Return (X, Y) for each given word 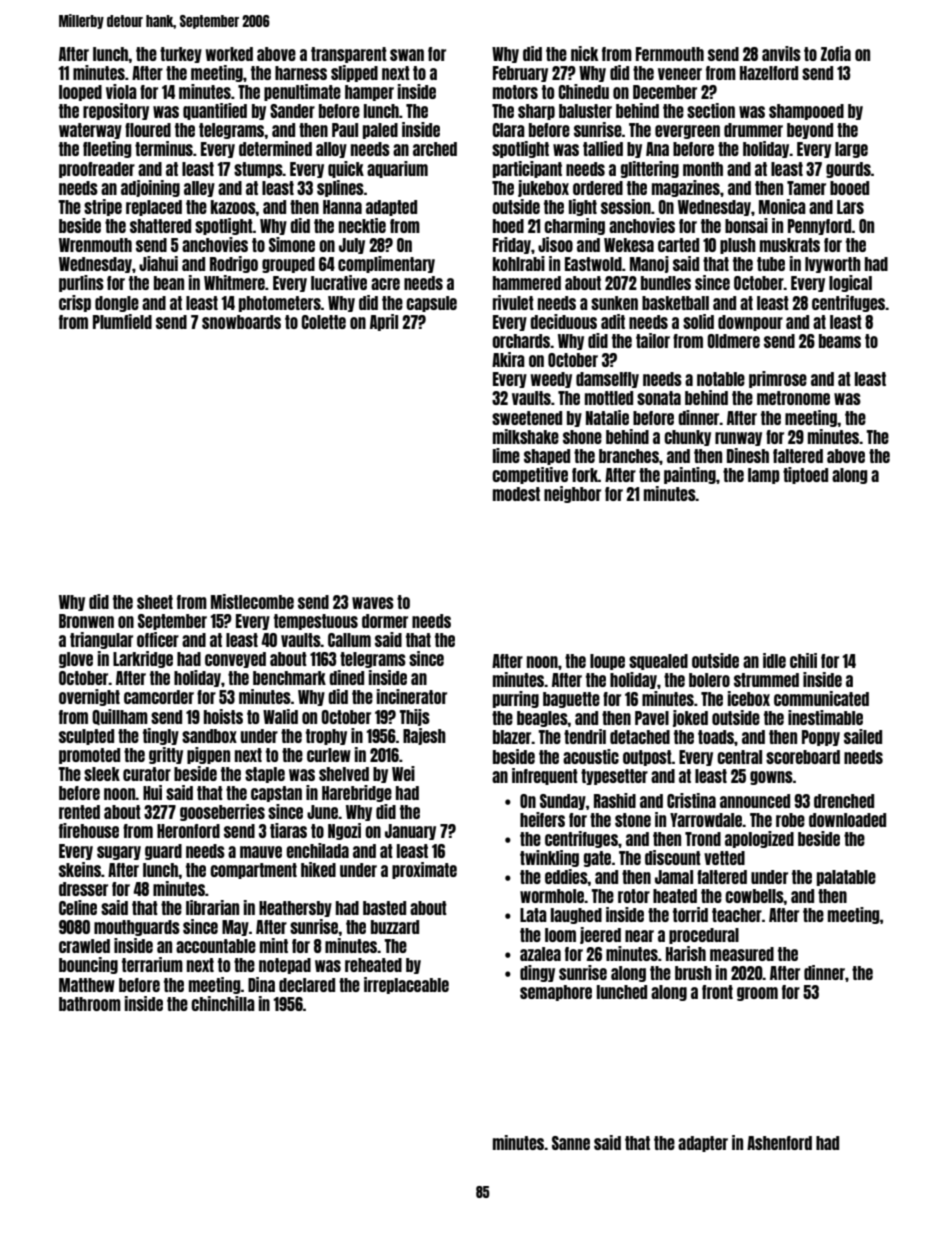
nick (585, 53)
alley (199, 189)
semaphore (556, 993)
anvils (781, 53)
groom (757, 994)
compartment (253, 871)
